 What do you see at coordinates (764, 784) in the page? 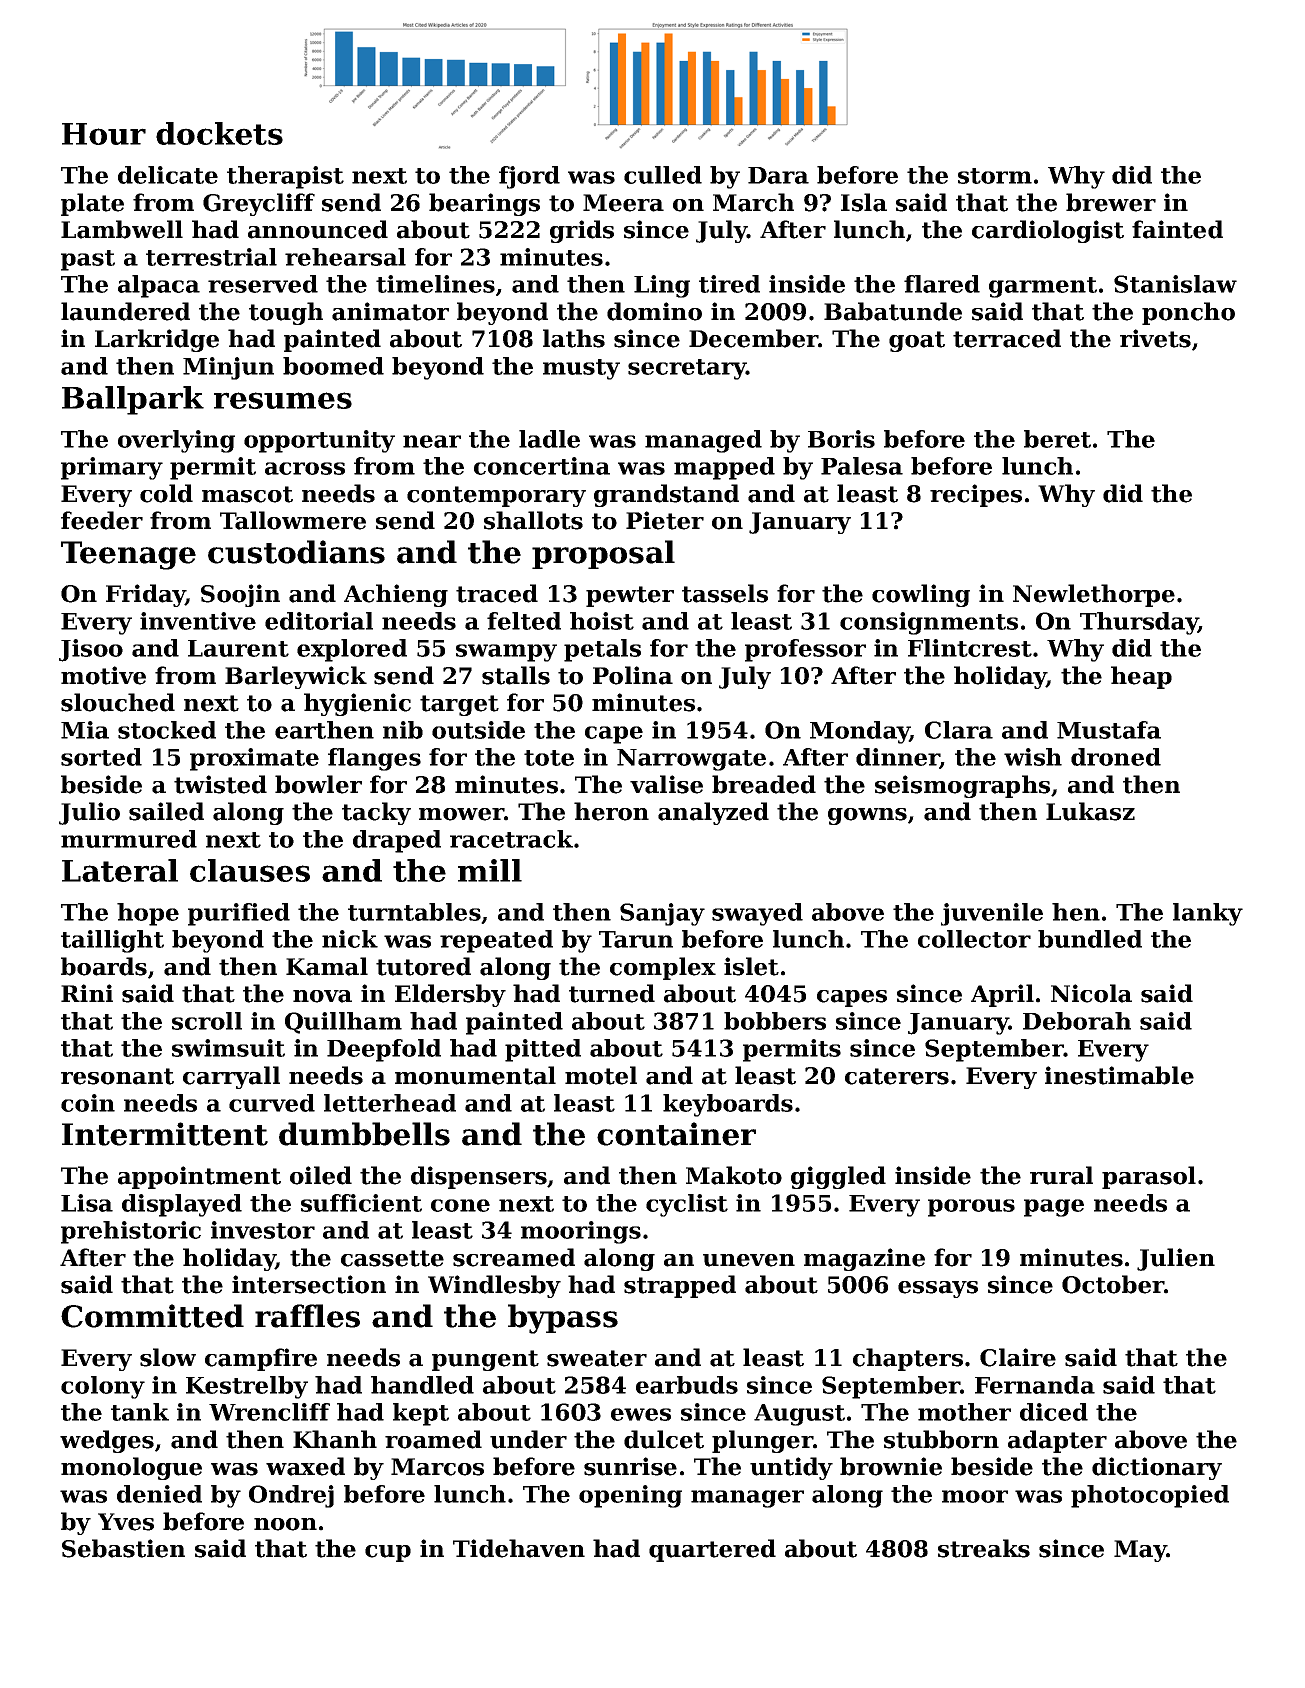
I see `breaded` at bounding box center [764, 784].
